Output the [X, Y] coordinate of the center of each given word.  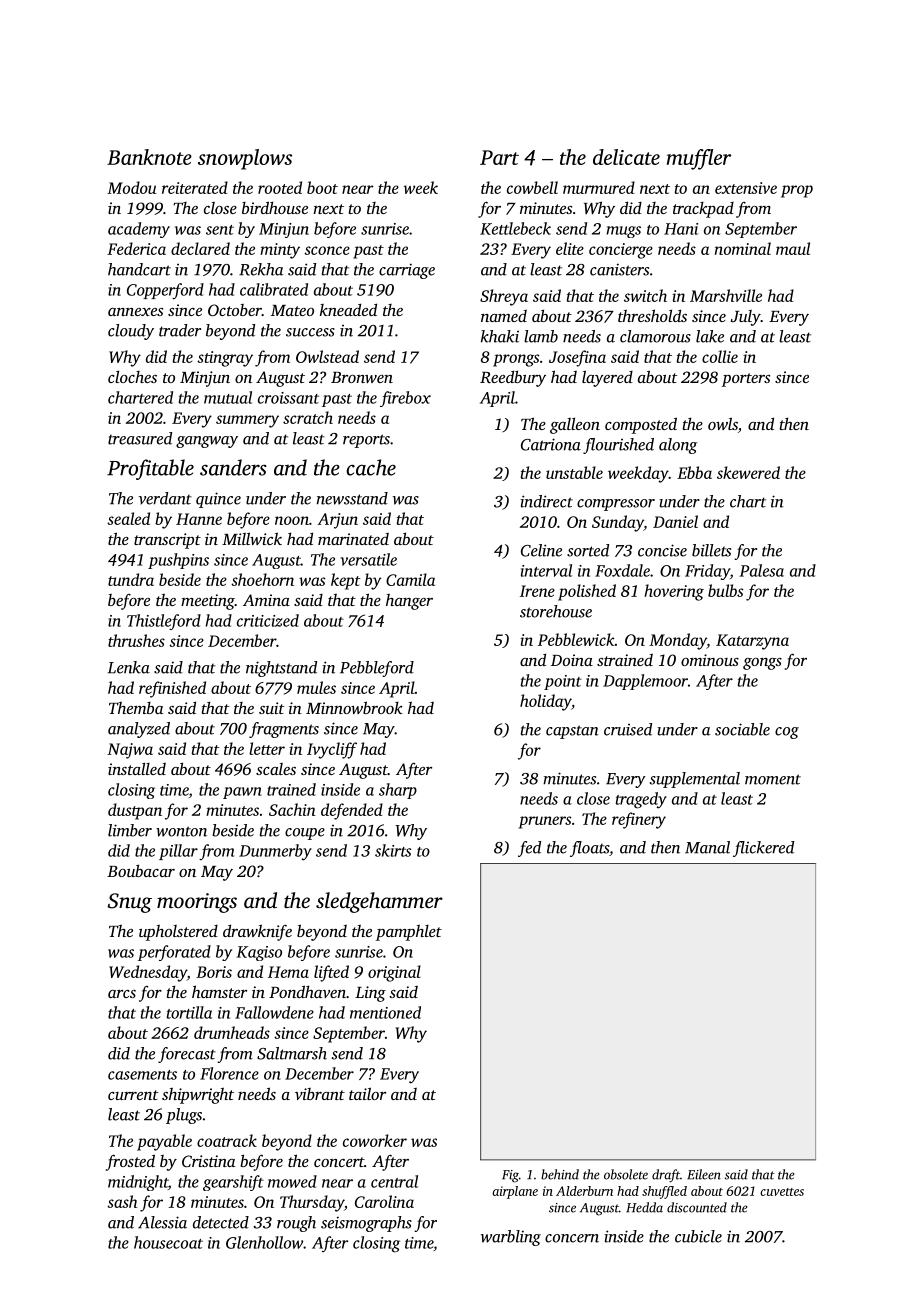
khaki [500, 336]
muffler [699, 159]
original [394, 973]
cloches [132, 376]
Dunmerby [275, 852]
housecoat [168, 1242]
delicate [626, 157]
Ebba [694, 472]
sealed [128, 518]
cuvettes [782, 1192]
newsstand [352, 498]
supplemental [695, 780]
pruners [545, 822]
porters [746, 380]
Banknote [149, 157]
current [133, 1095]
